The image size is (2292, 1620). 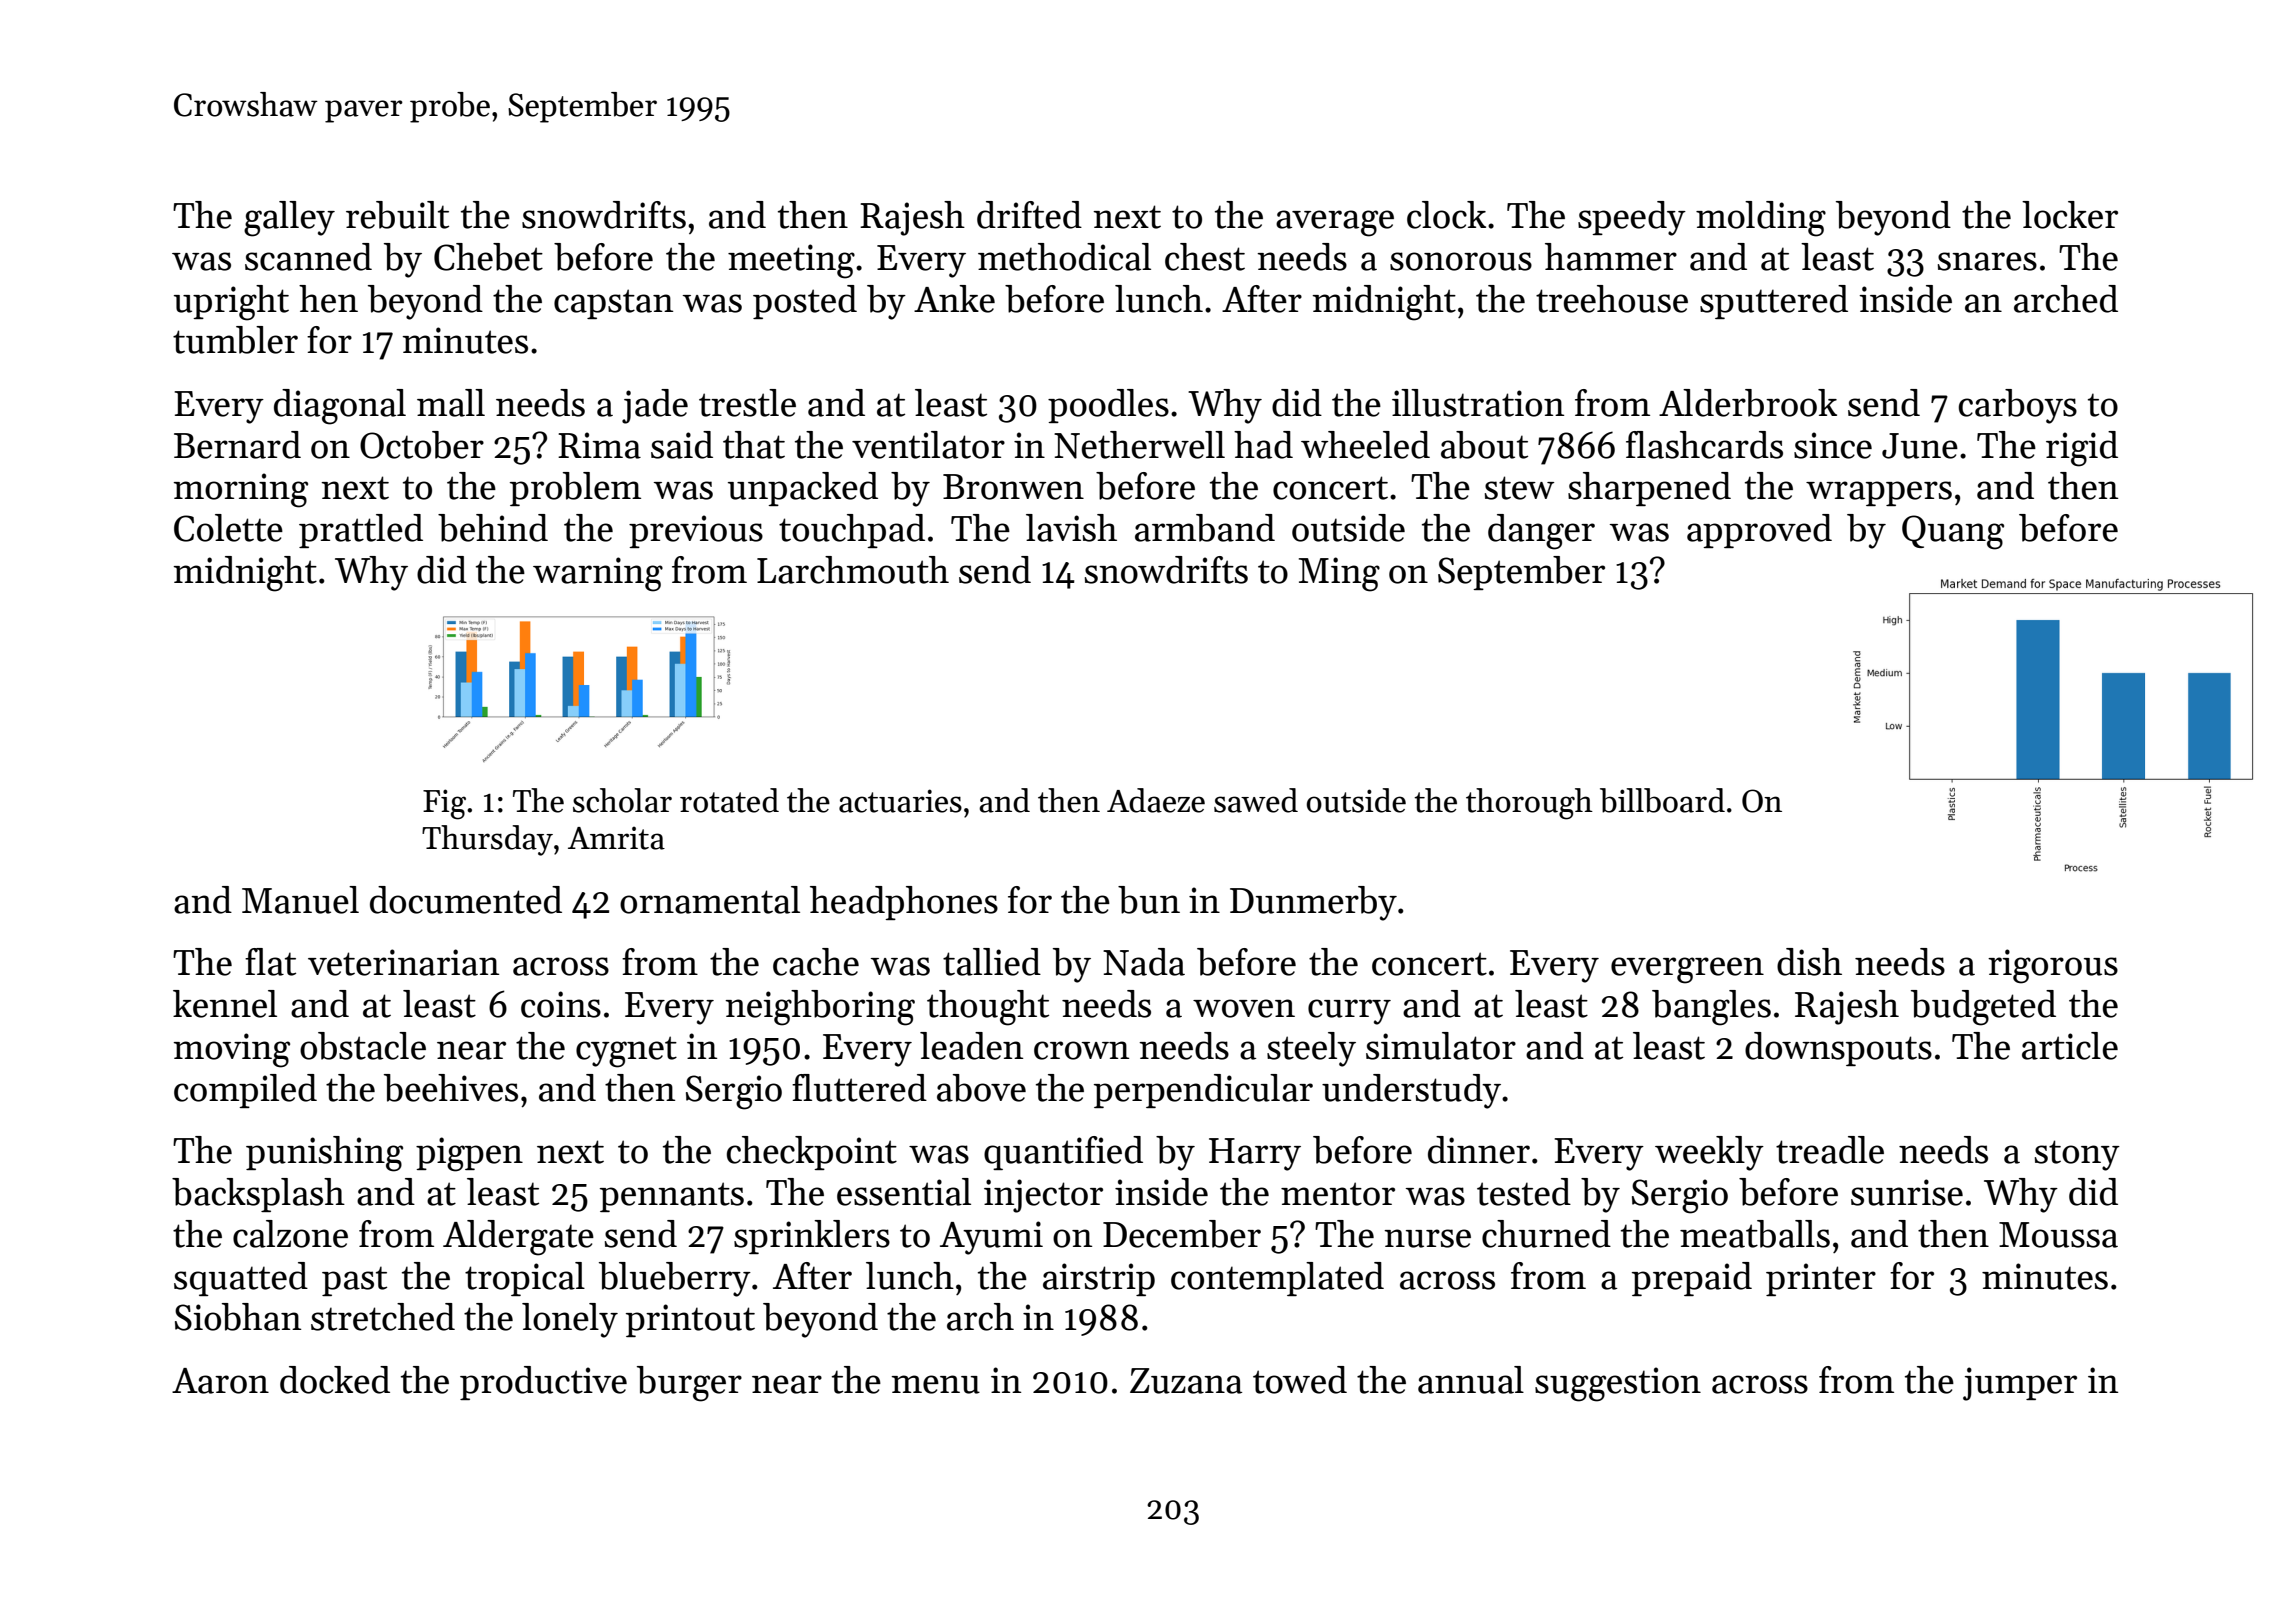 What do you see at coordinates (1471, 1380) in the page?
I see `annual` at bounding box center [1471, 1380].
